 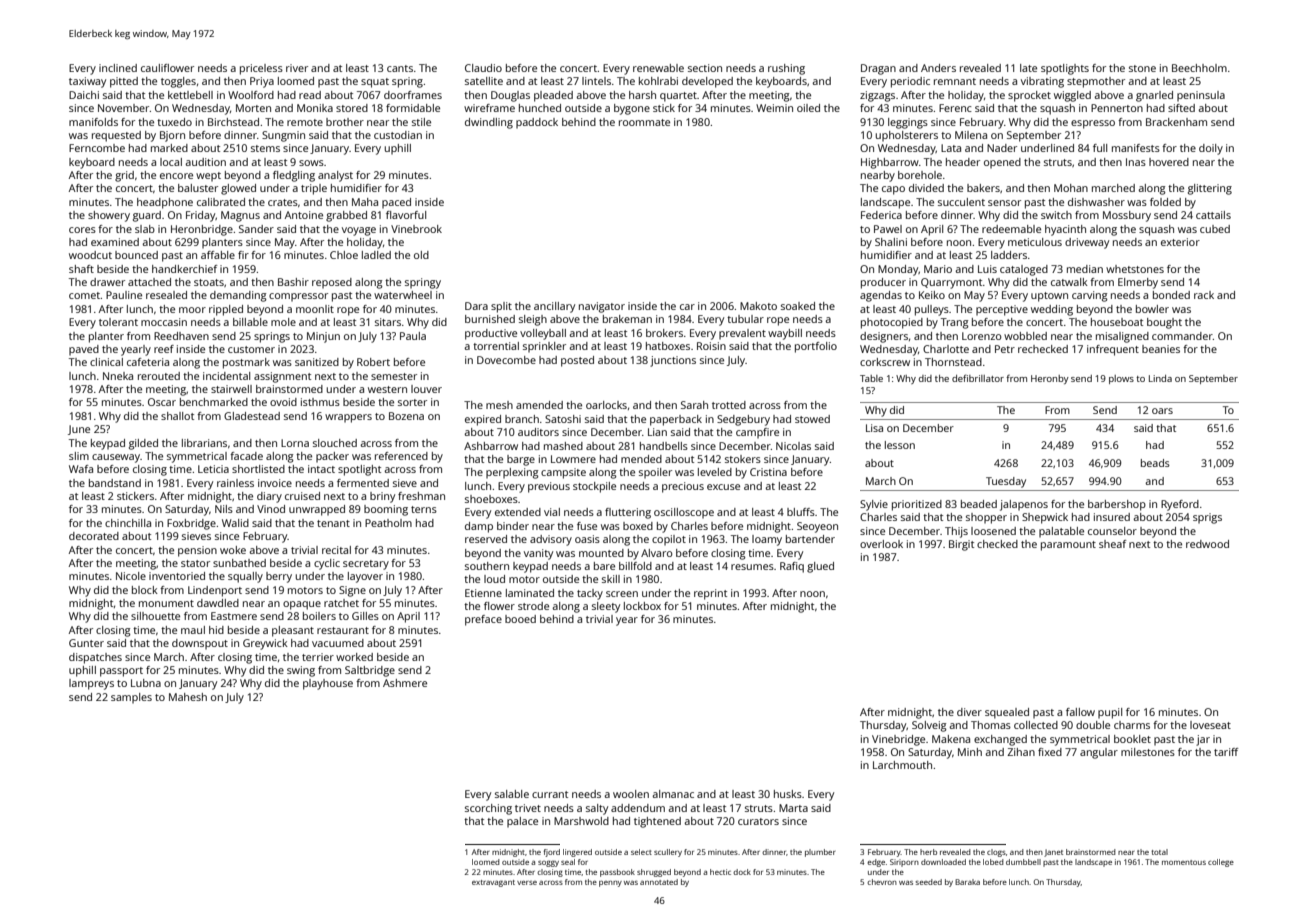 I want to click on campfire, so click(x=757, y=433).
